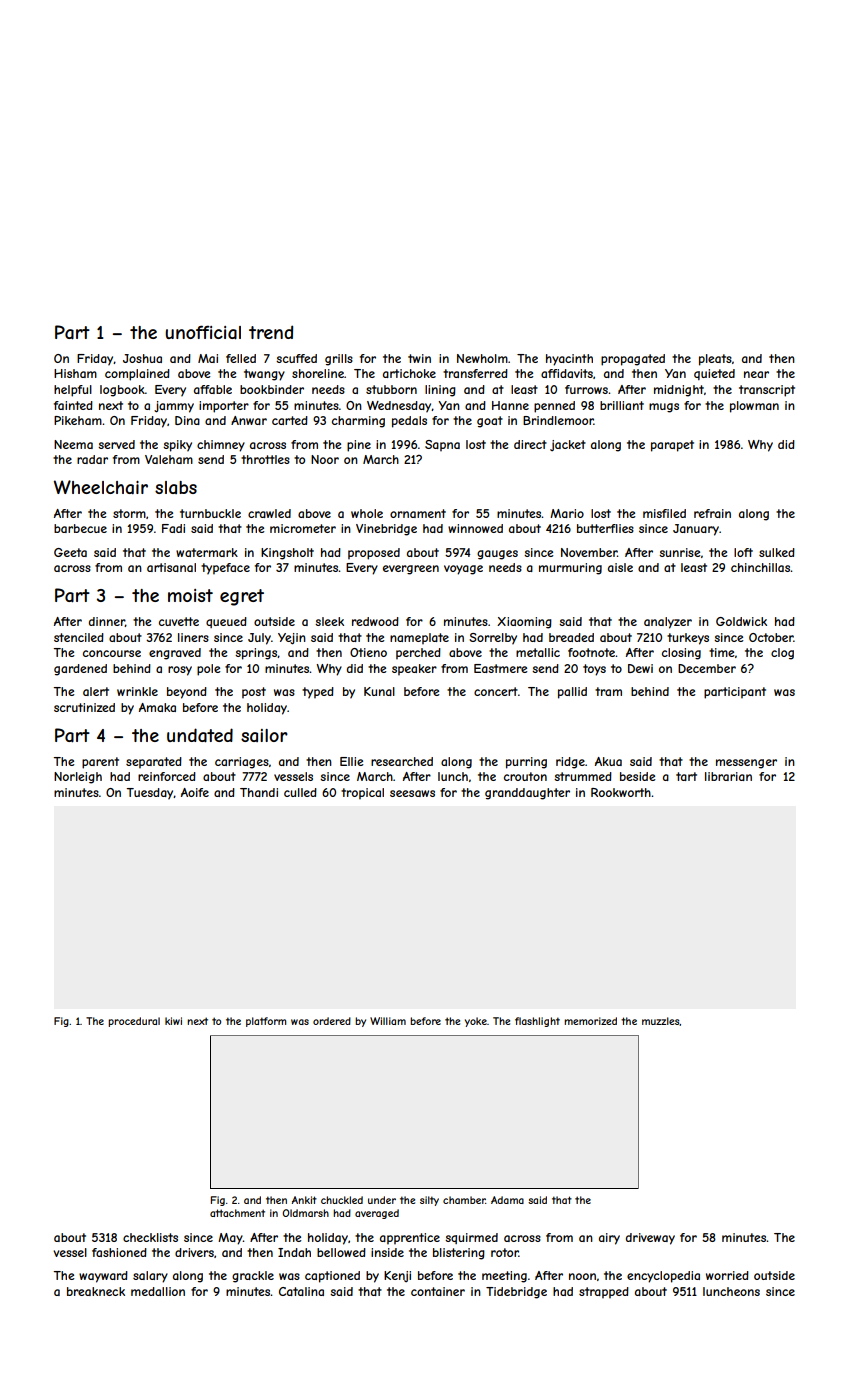 This image has height=1400, width=849. What do you see at coordinates (661, 1021) in the image?
I see `muzzles` at bounding box center [661, 1021].
